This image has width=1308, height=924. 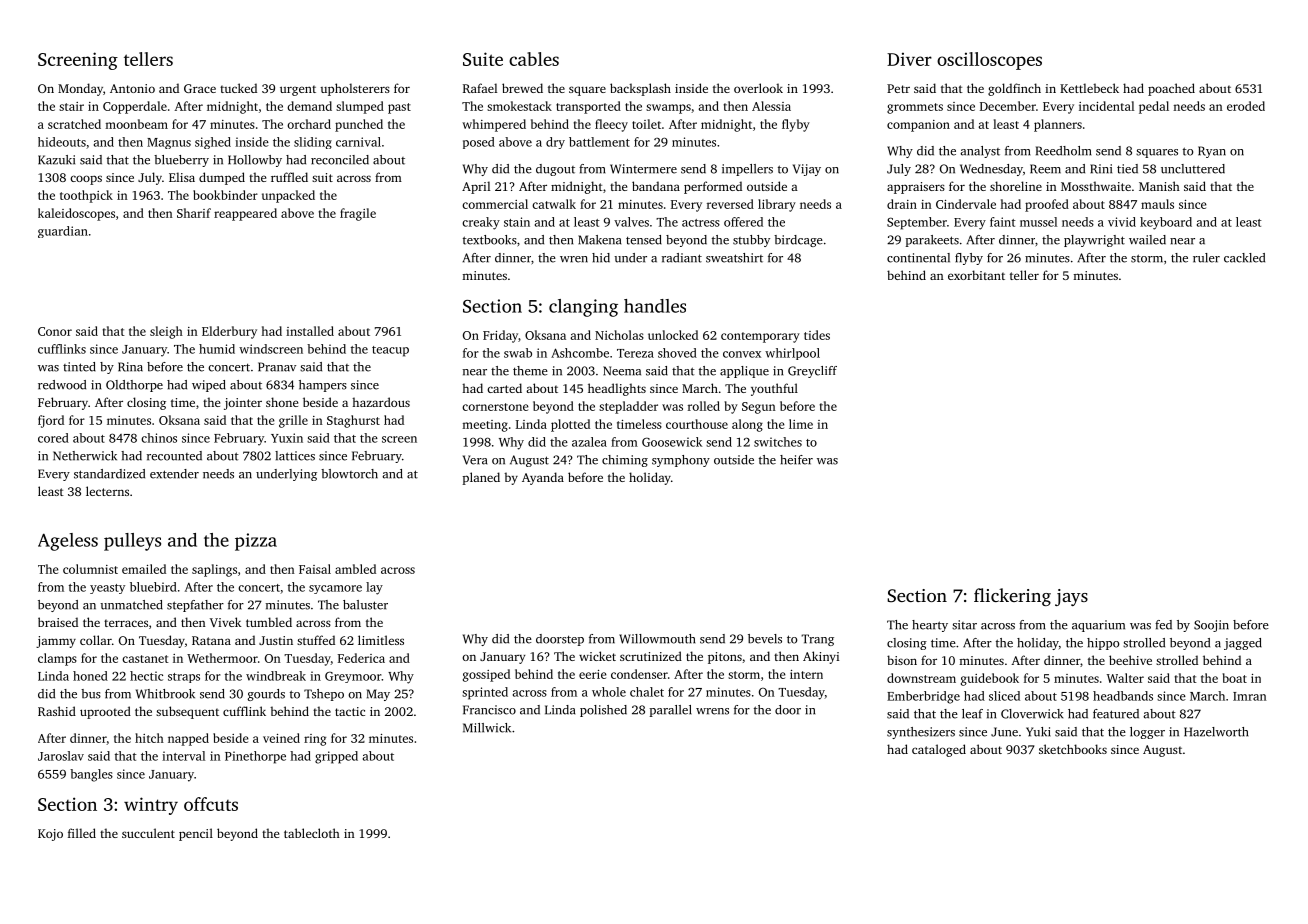 I want to click on blueberry, so click(x=181, y=161).
